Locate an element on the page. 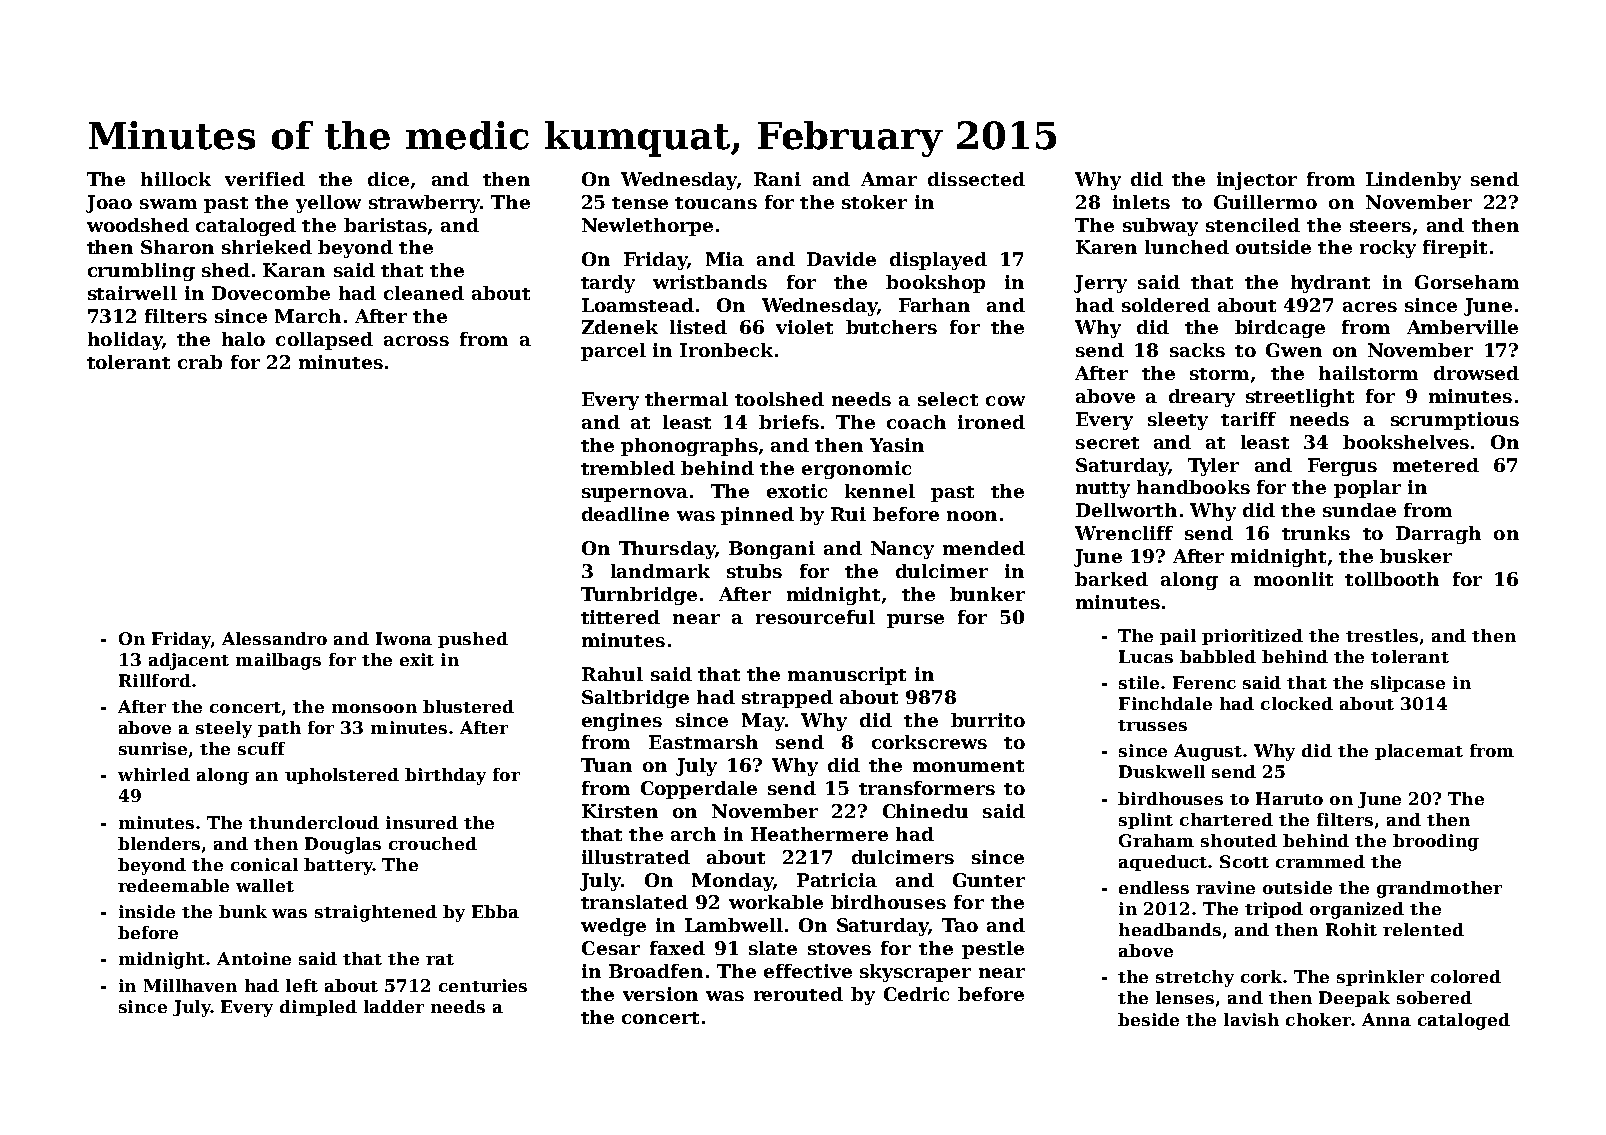 Image resolution: width=1606 pixels, height=1135 pixels. tense is located at coordinates (640, 203).
